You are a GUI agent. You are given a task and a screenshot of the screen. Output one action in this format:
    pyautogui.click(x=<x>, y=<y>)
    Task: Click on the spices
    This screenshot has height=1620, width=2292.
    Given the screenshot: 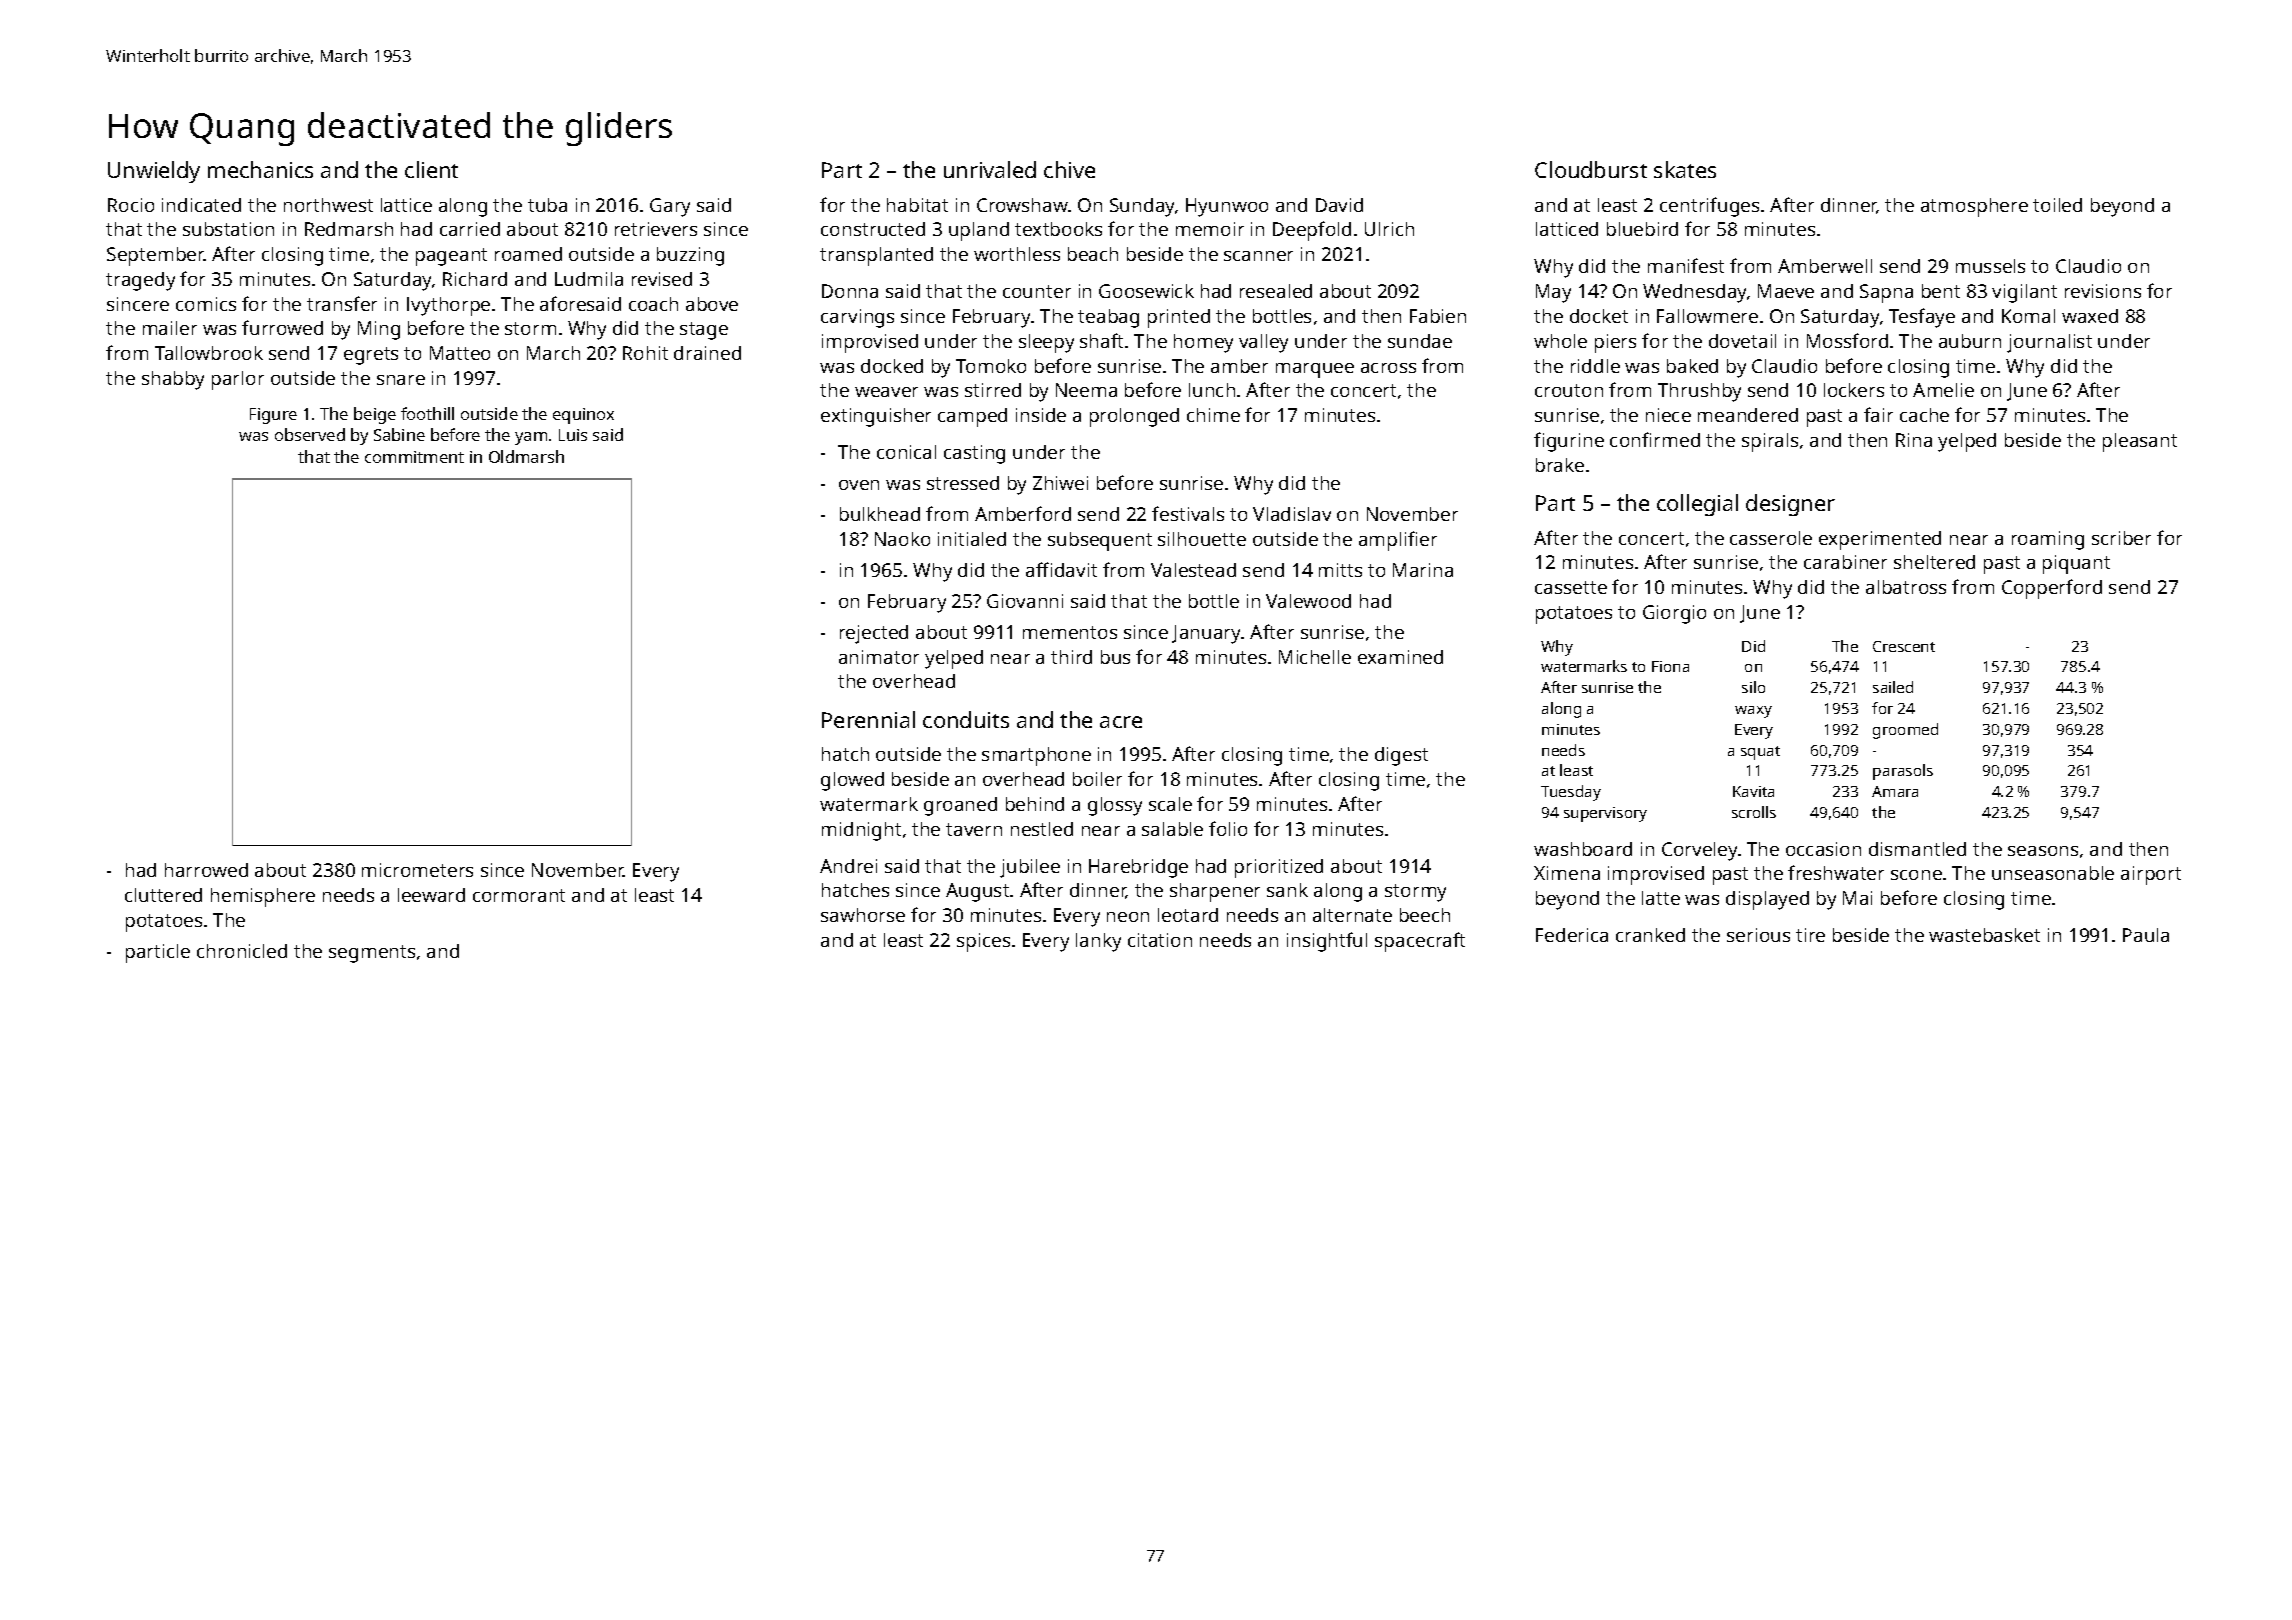 What is the action you would take?
    pyautogui.click(x=983, y=942)
